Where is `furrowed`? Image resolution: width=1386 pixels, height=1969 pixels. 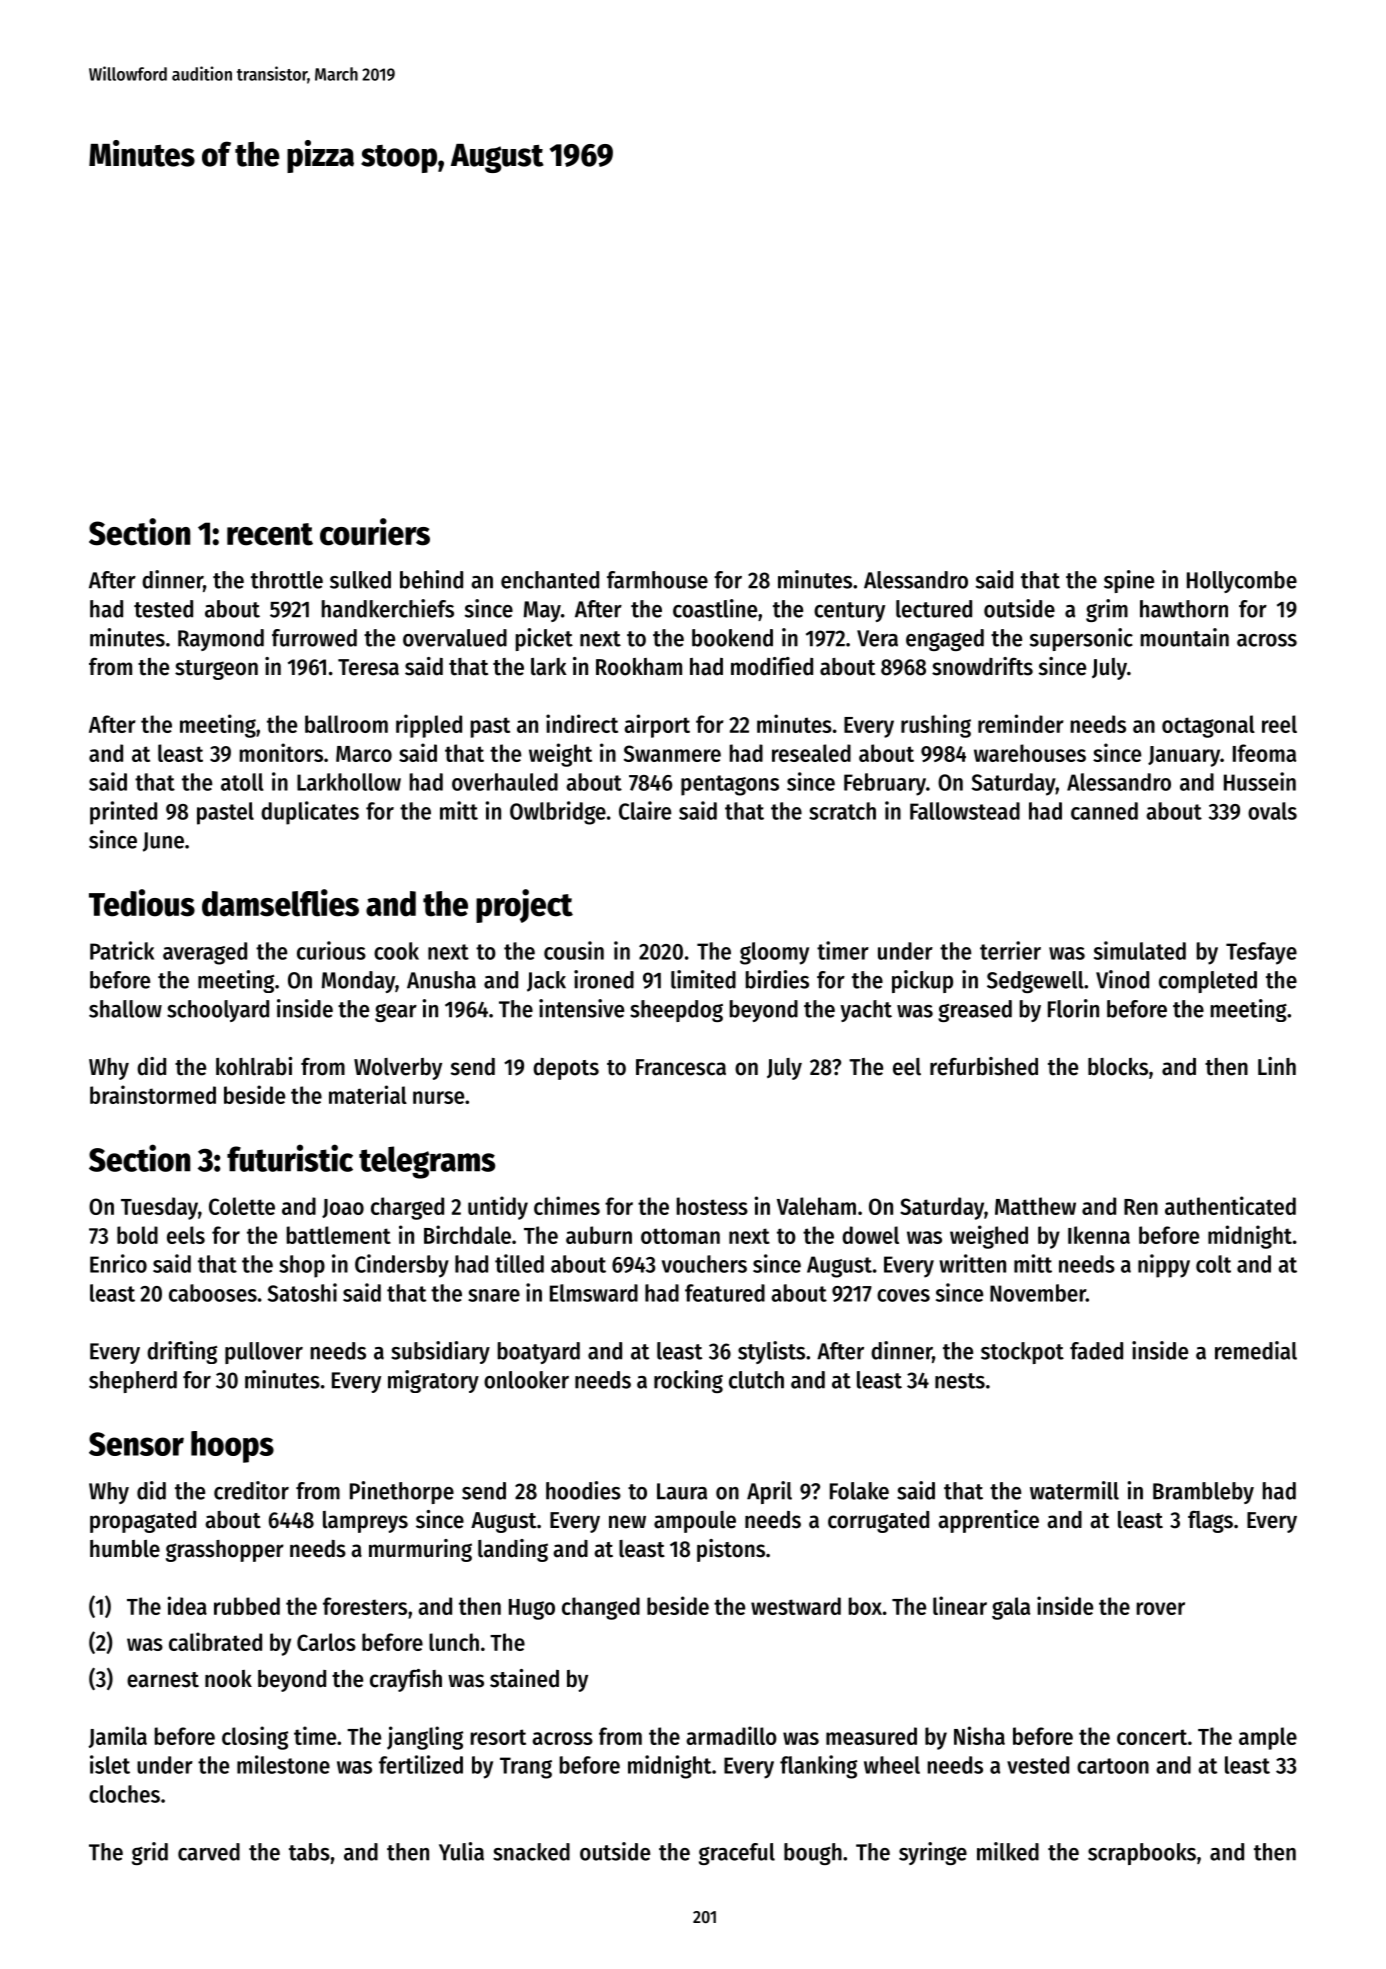
furrowed is located at coordinates (314, 638).
